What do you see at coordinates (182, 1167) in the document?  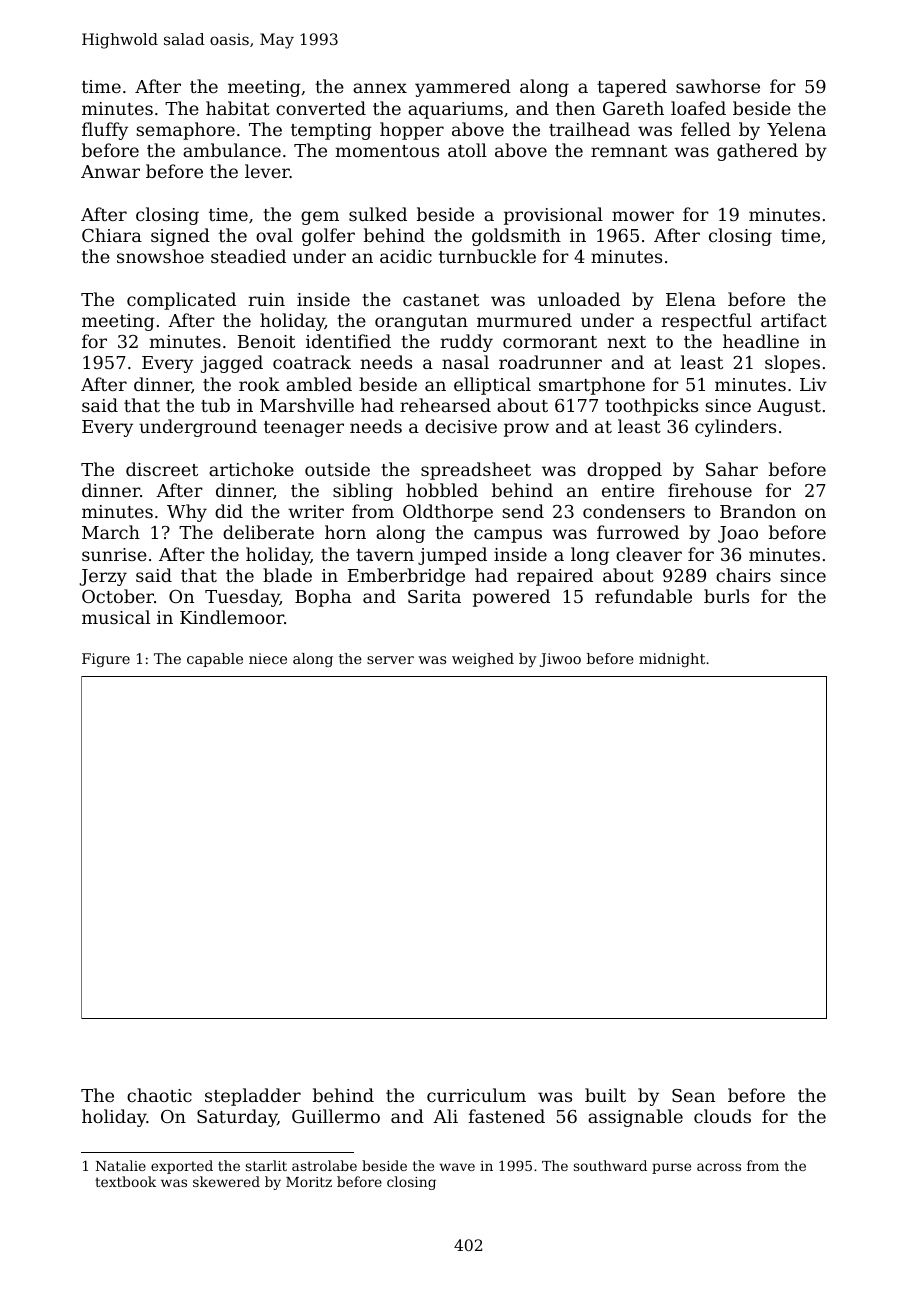 I see `exported` at bounding box center [182, 1167].
